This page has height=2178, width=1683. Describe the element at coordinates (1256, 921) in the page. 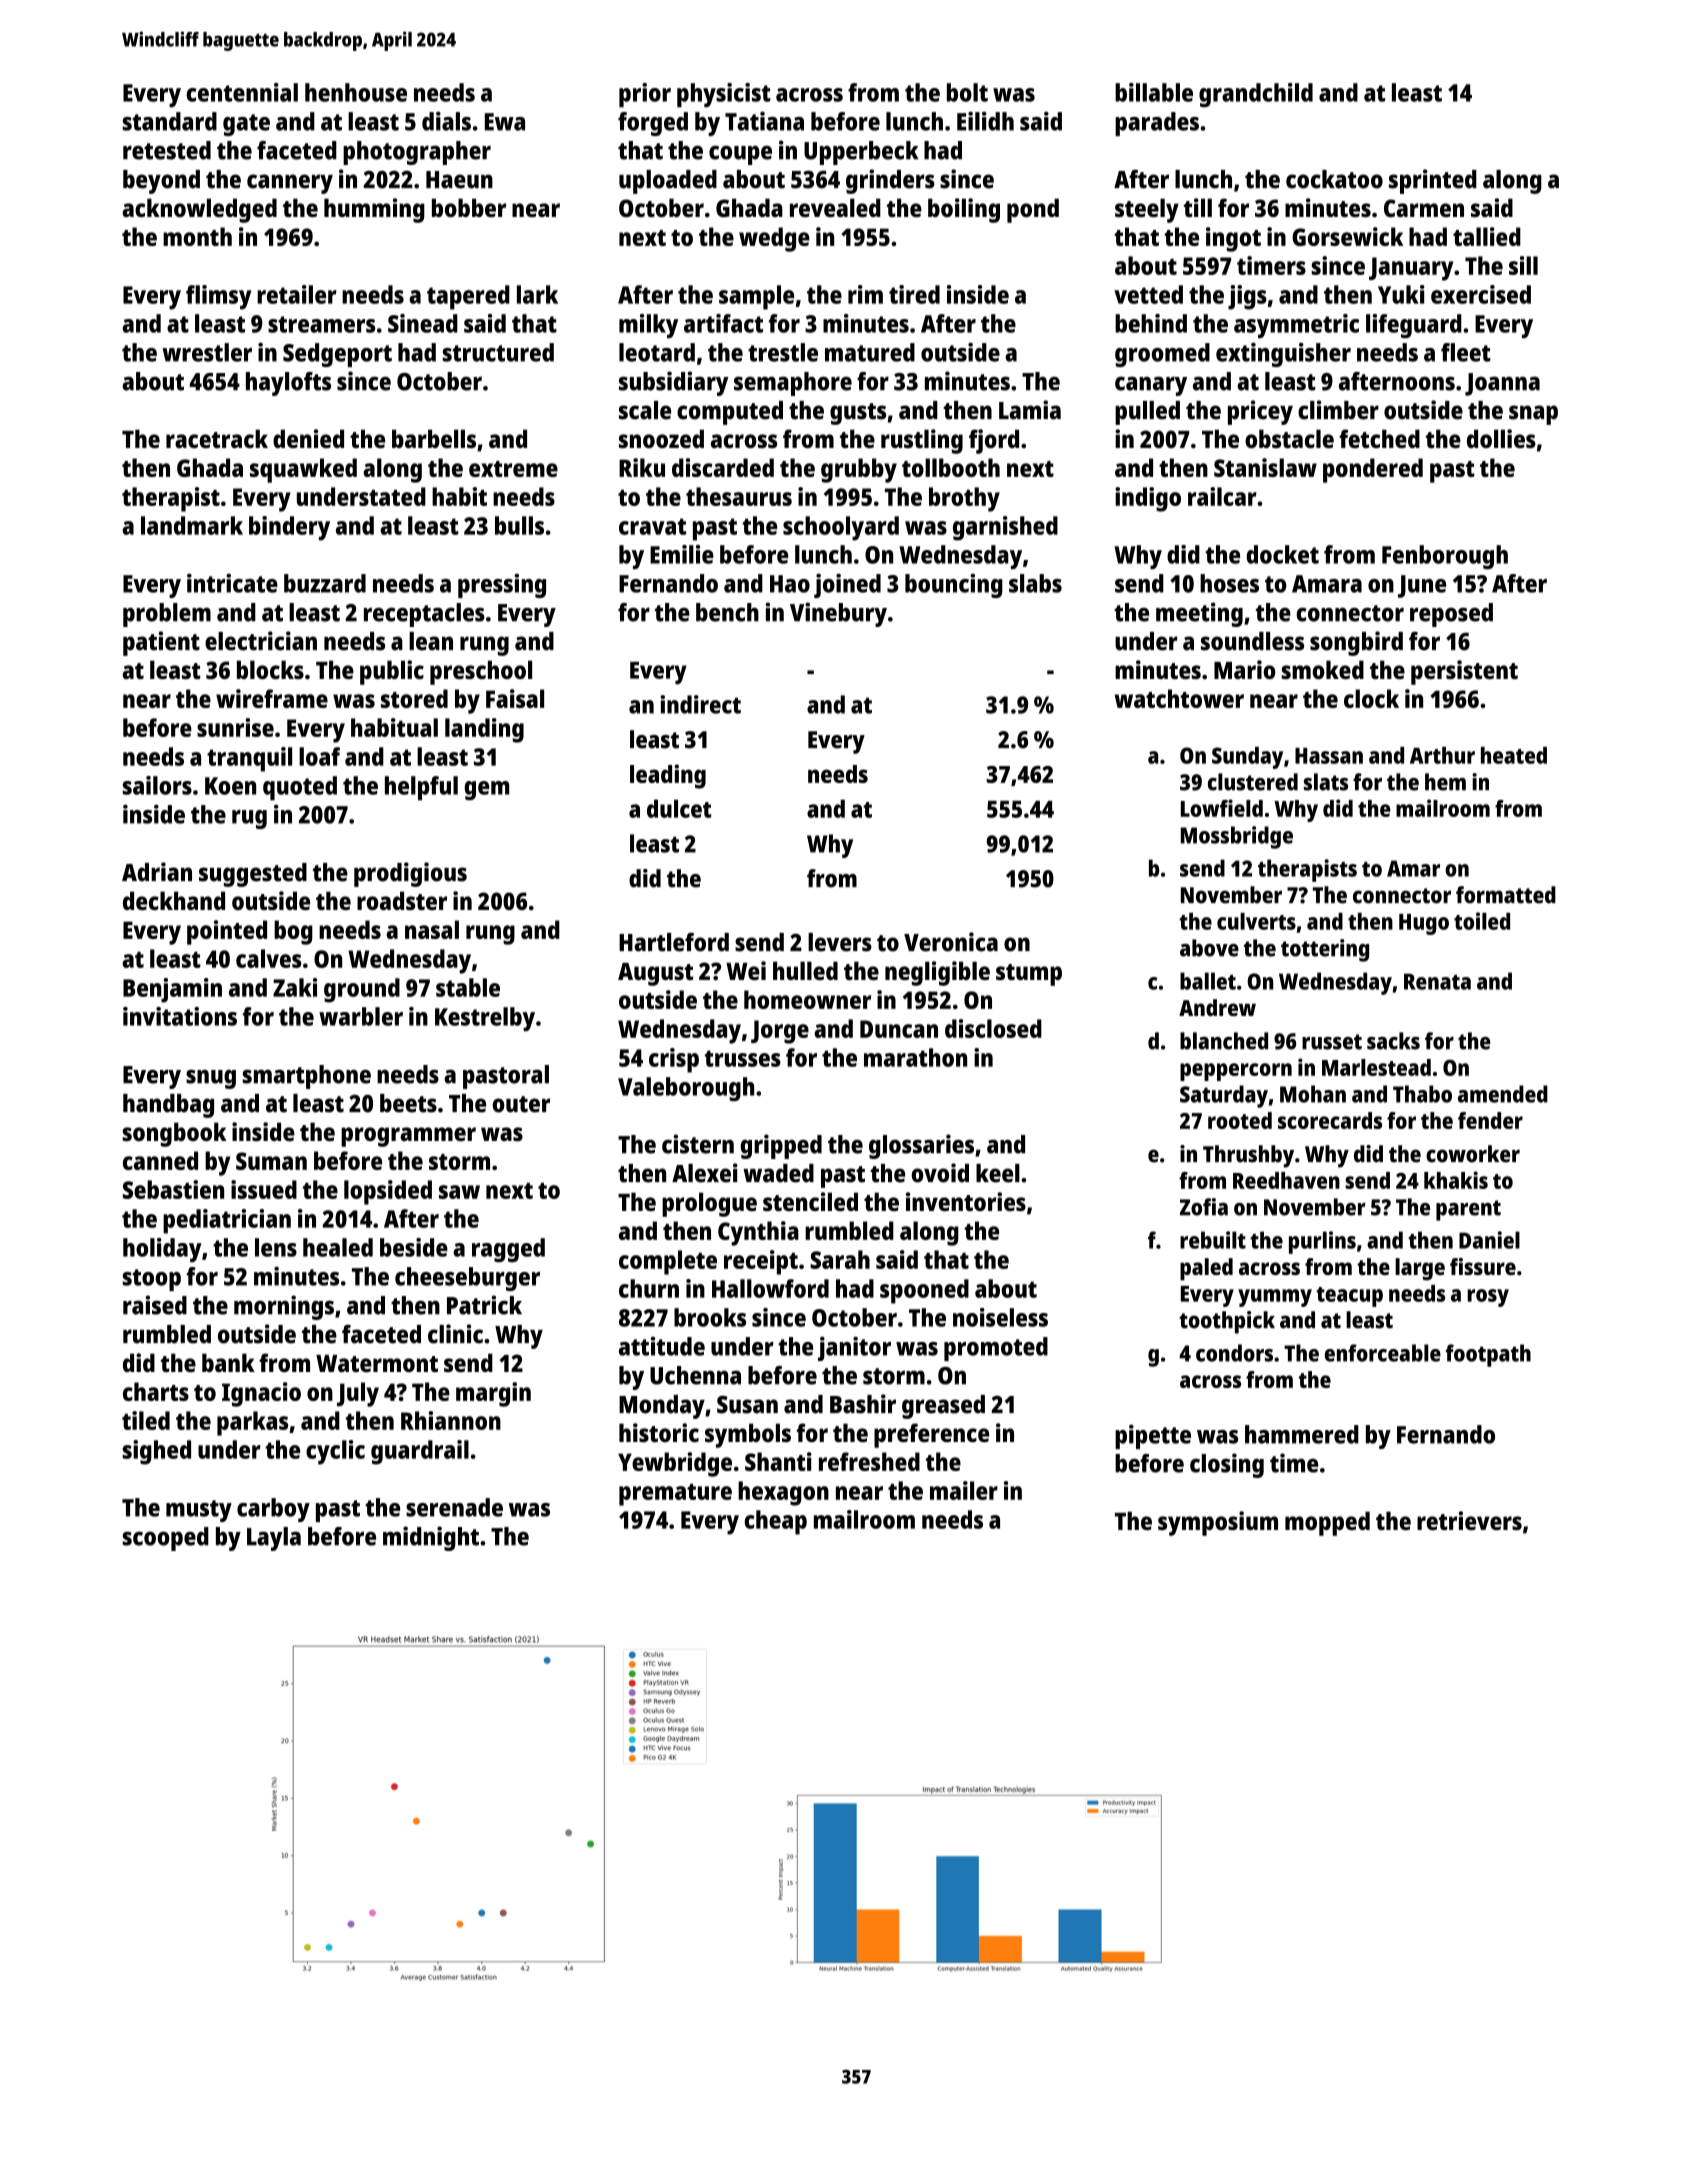

I see `culverts` at that location.
